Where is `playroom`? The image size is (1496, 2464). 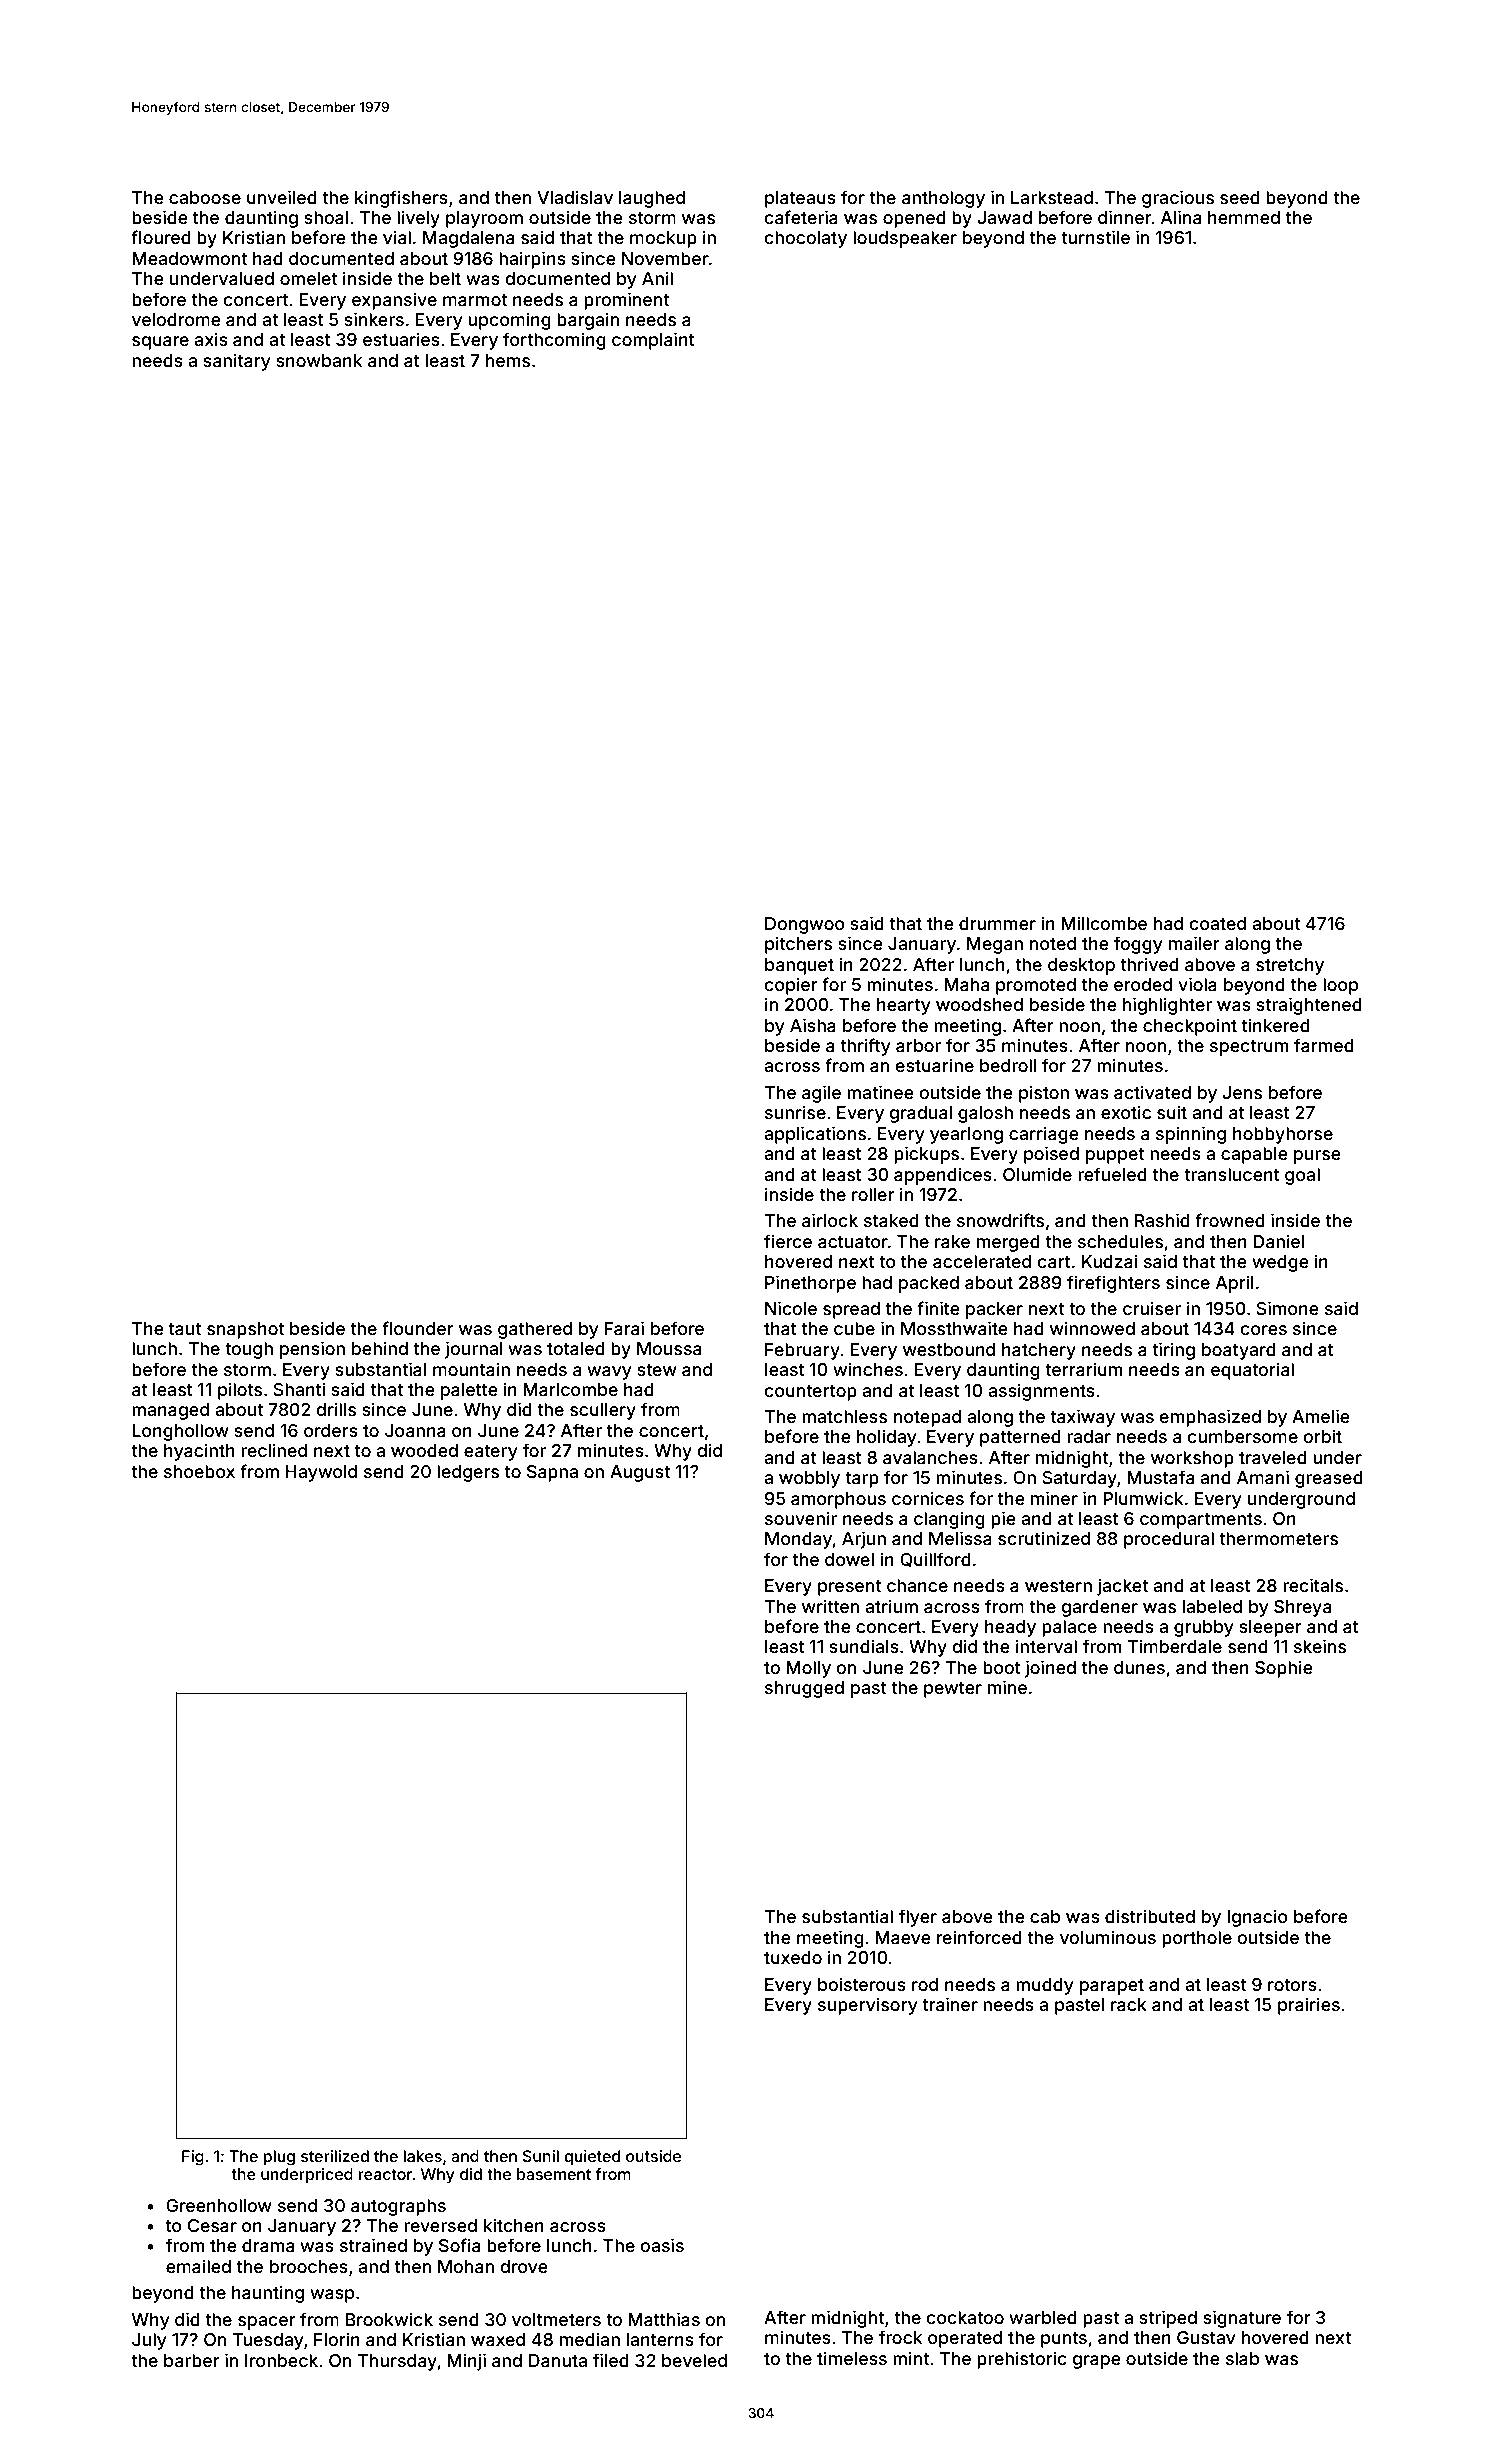
playroom is located at coordinates (484, 219).
